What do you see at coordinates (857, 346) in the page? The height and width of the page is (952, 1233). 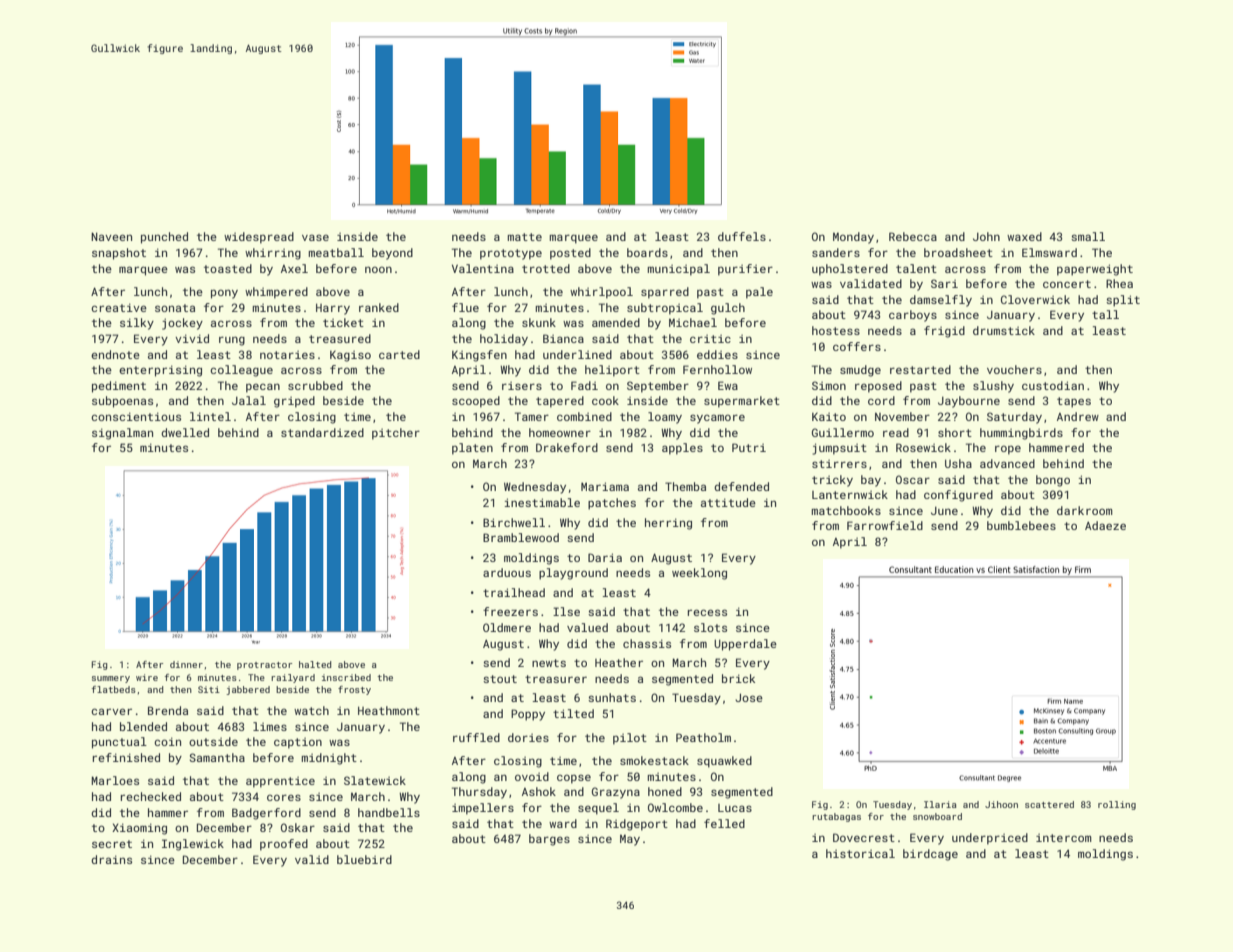 I see `coffers` at bounding box center [857, 346].
